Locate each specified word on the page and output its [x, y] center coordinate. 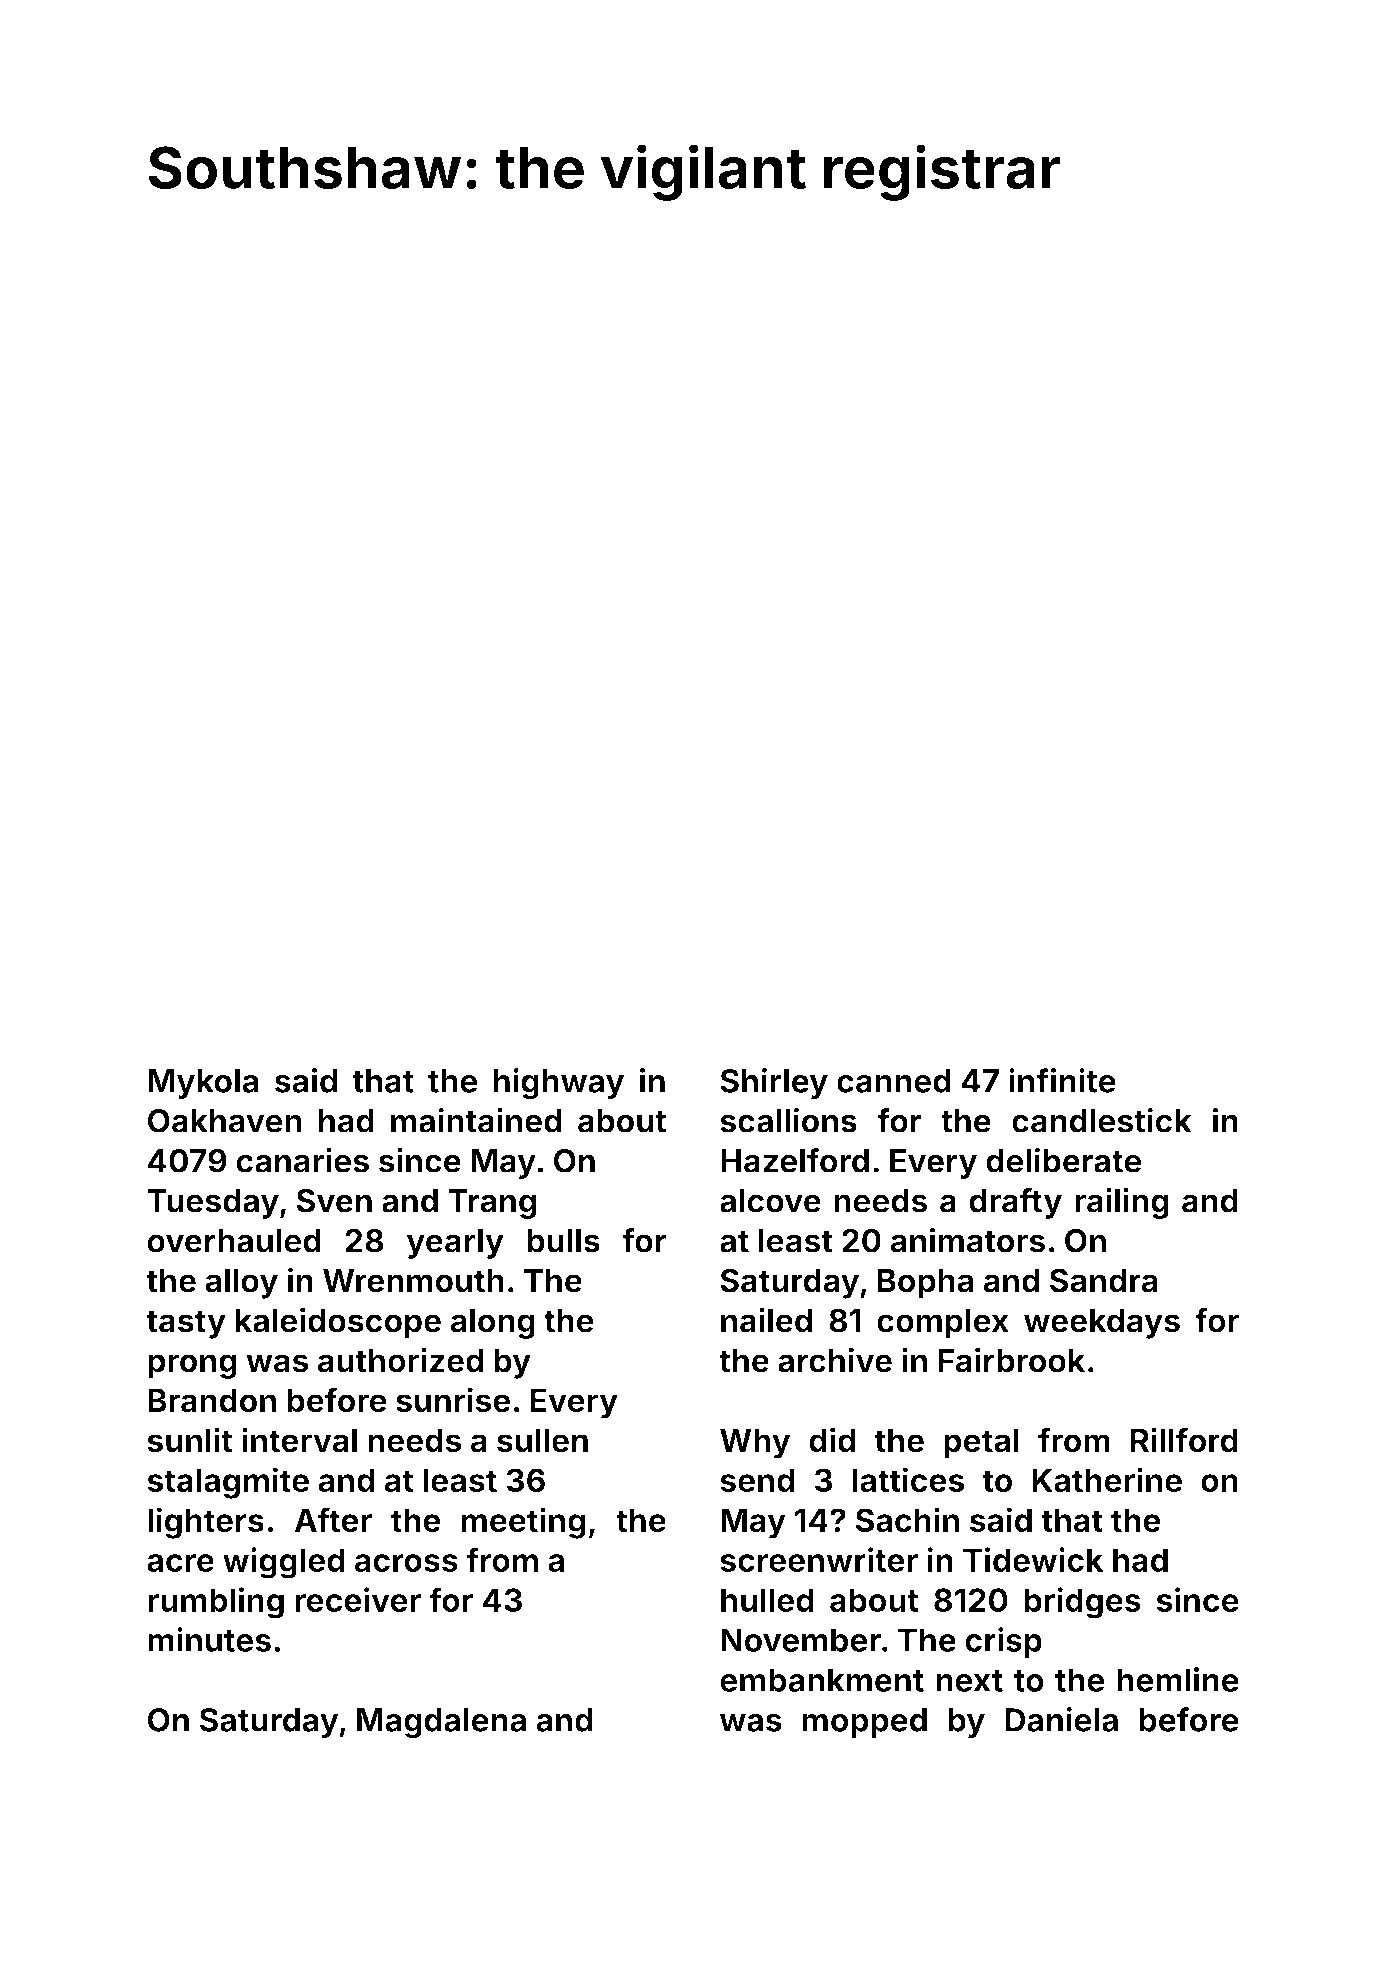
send [757, 1480]
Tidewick [1033, 1559]
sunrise [453, 1400]
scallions [788, 1120]
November [801, 1640]
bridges [1082, 1603]
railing [1122, 1203]
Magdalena [441, 1723]
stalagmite [228, 1483]
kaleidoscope [338, 1323]
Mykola [203, 1084]
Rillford [1184, 1440]
